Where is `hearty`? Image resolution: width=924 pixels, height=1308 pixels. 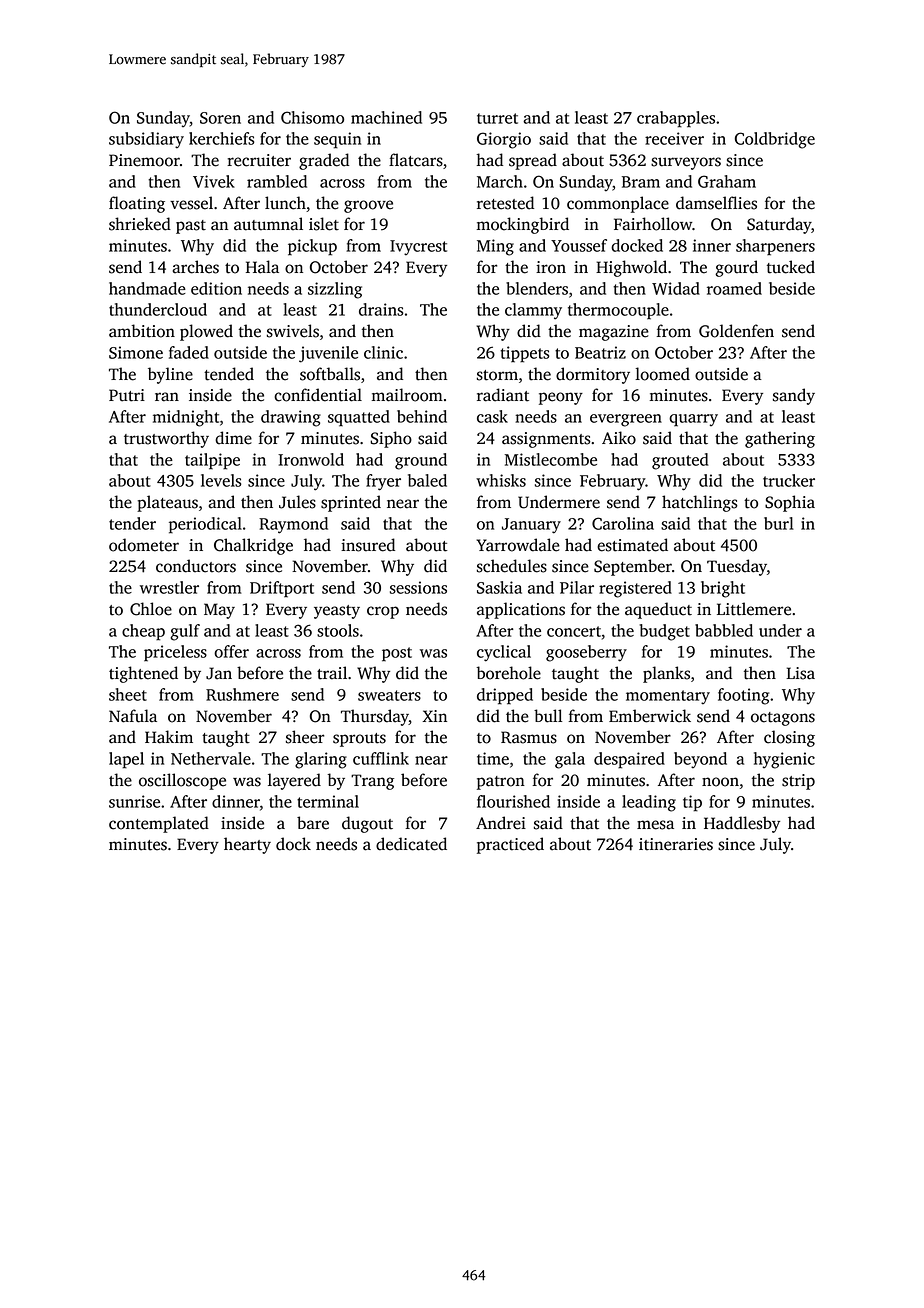 hearty is located at coordinates (247, 845).
